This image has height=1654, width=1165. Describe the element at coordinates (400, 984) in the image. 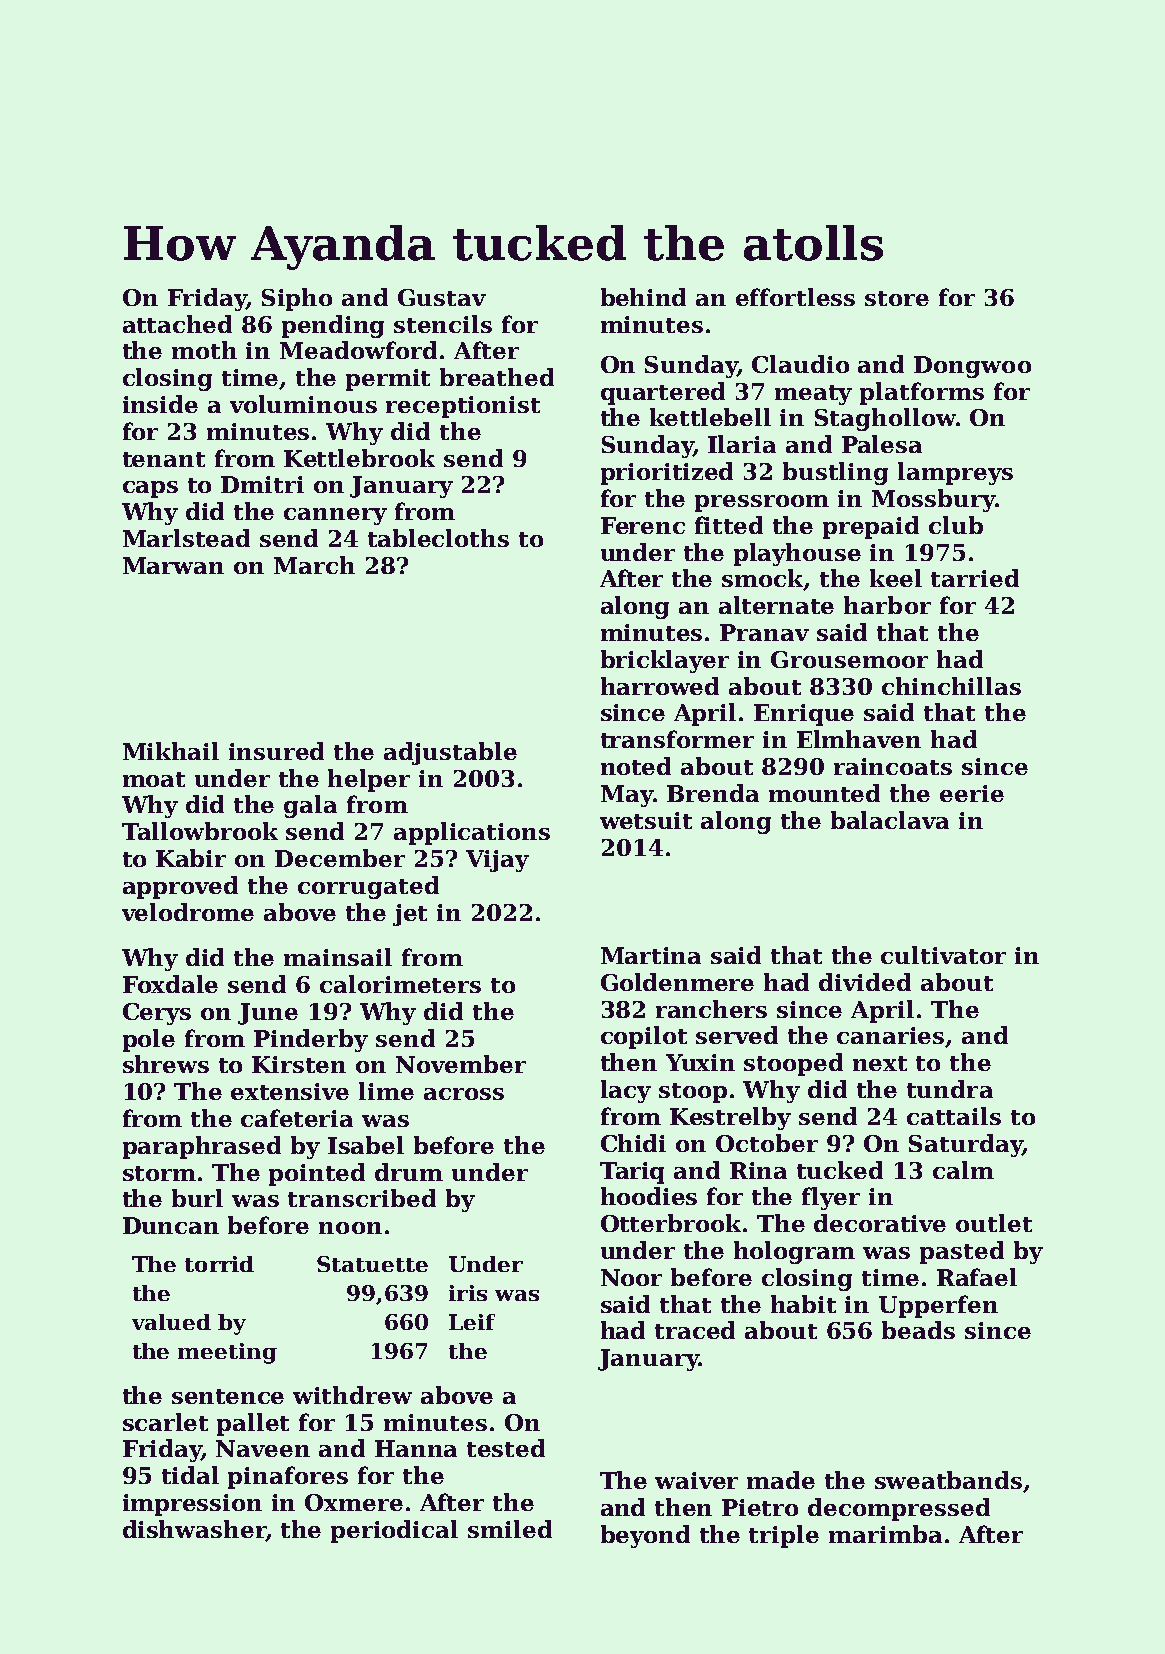

I see `calorimeters` at that location.
